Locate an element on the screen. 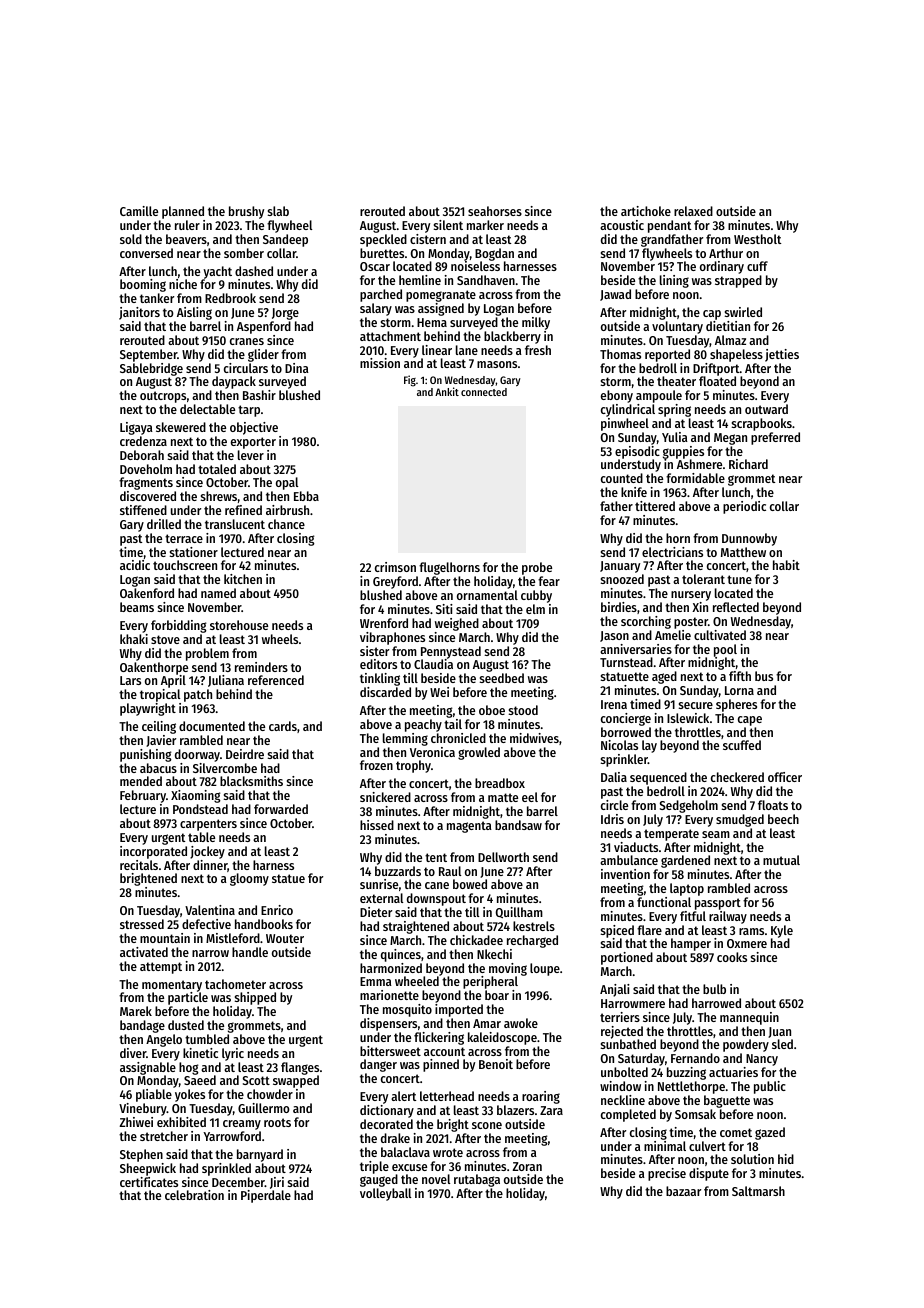 This screenshot has width=924, height=1308. noiseless is located at coordinates (475, 266).
